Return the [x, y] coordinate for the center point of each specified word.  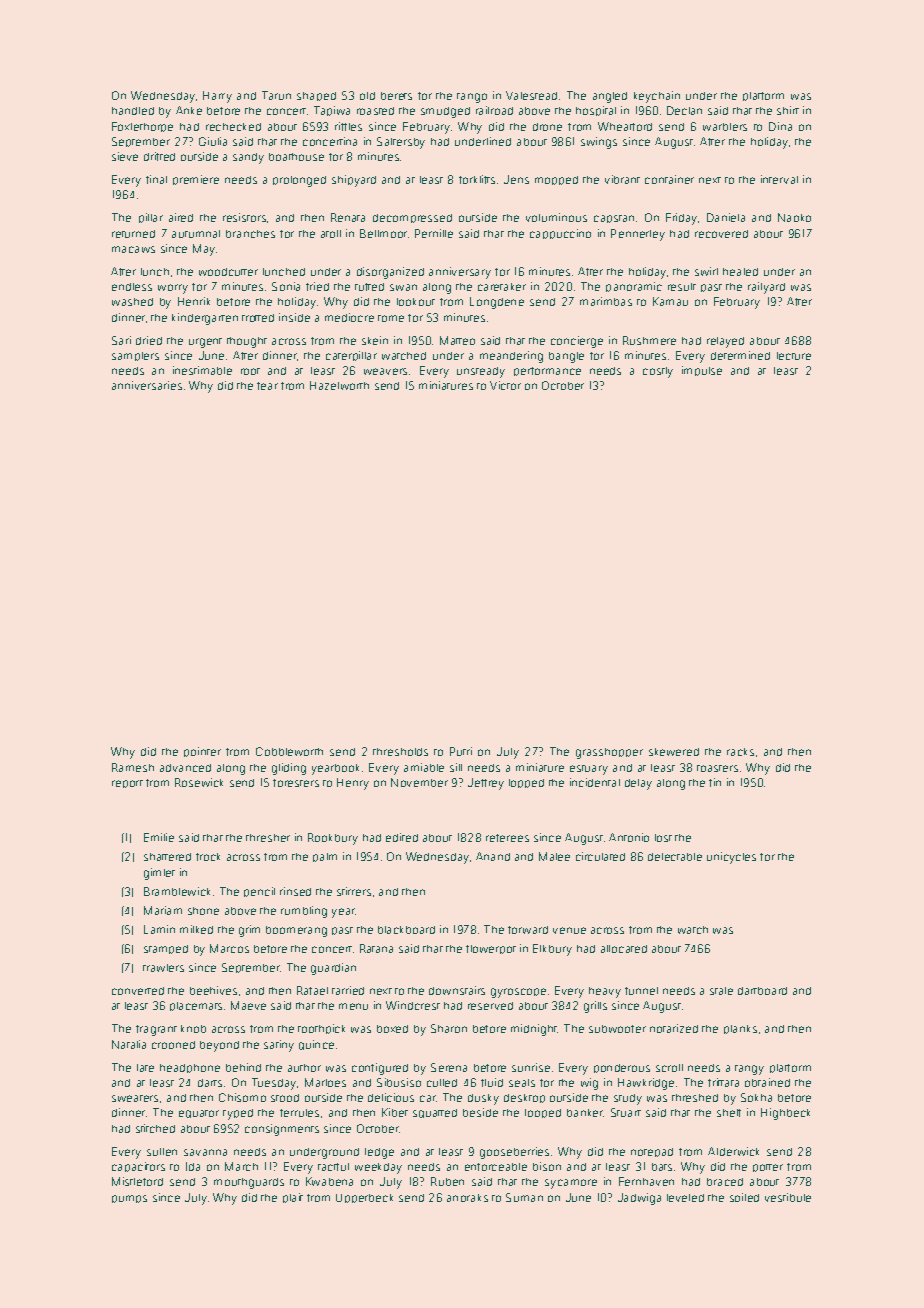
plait [293, 1198]
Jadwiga [639, 1199]
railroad [494, 110]
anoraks [467, 1198]
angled [610, 97]
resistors [244, 217]
